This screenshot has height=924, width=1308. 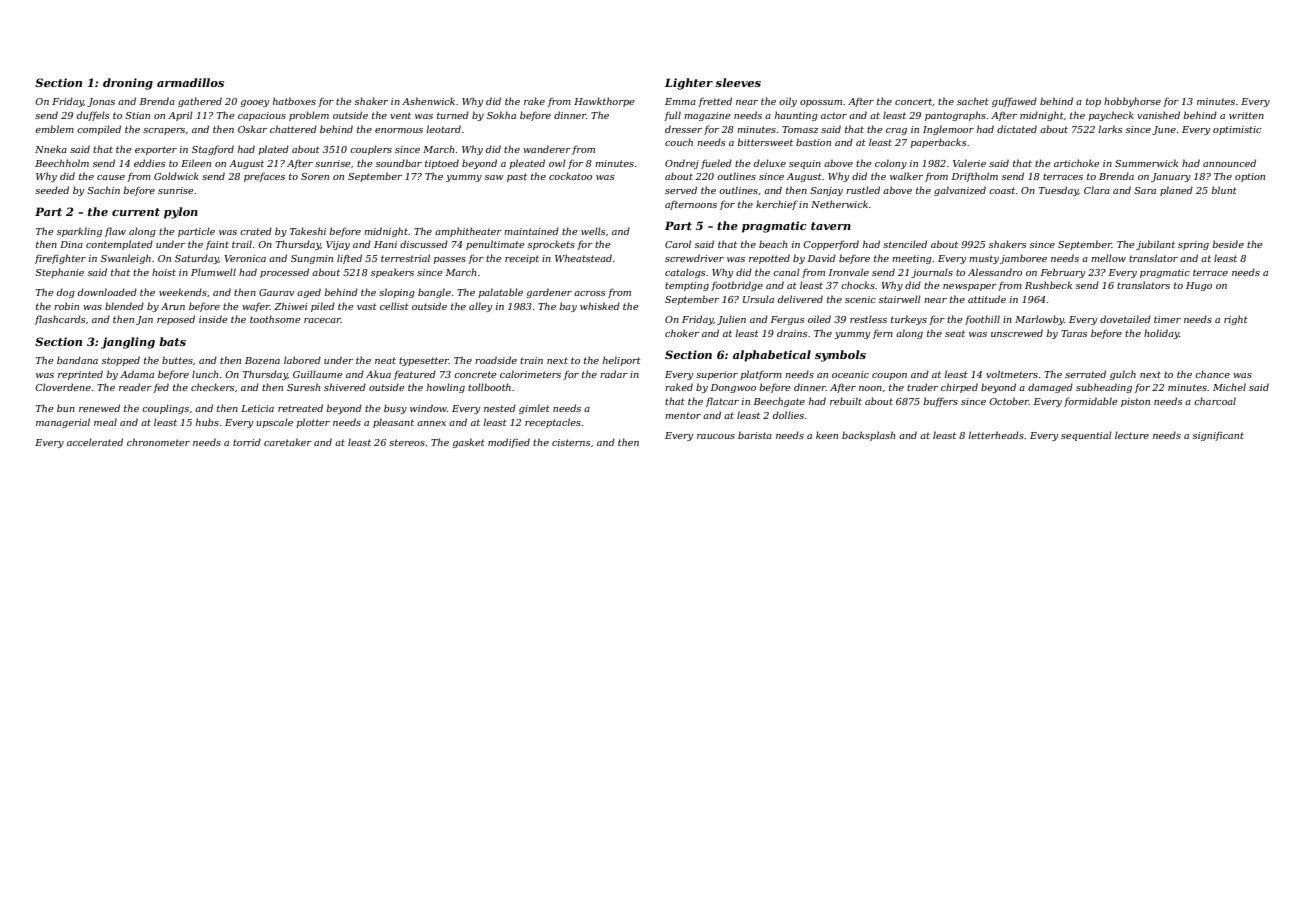 What do you see at coordinates (247, 442) in the screenshot?
I see `torrid` at bounding box center [247, 442].
